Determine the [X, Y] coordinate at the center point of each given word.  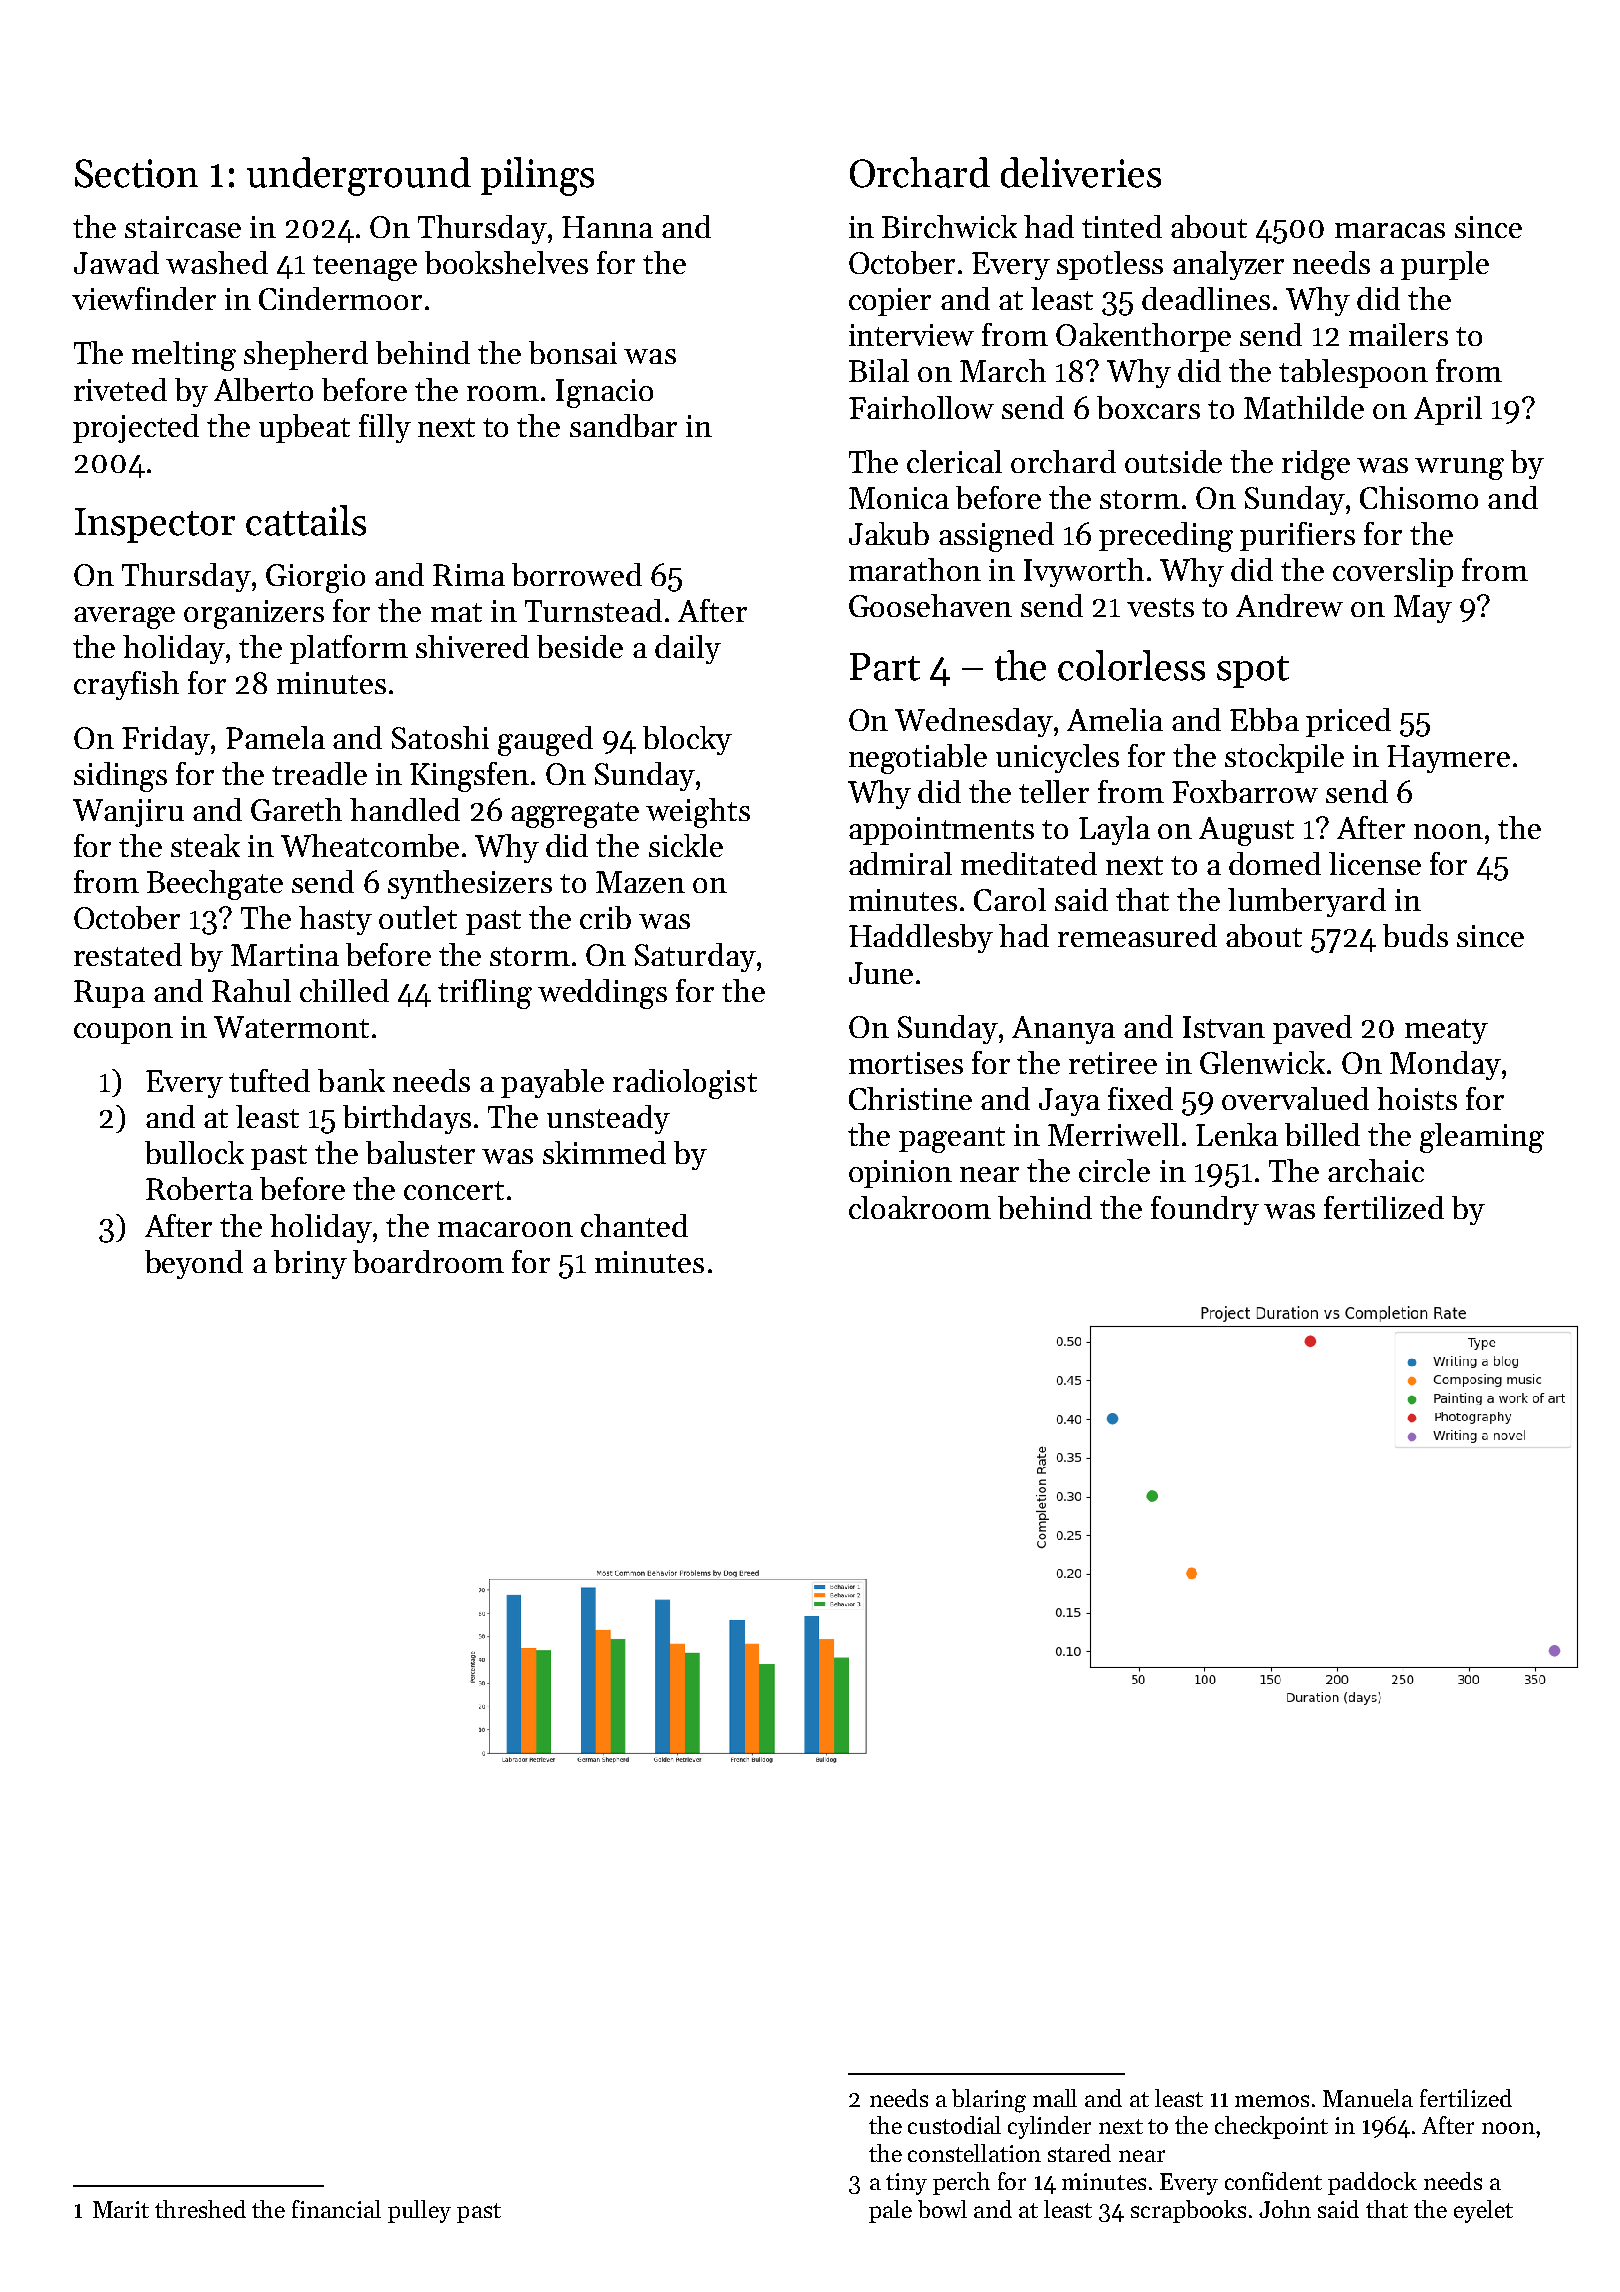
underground [359, 176]
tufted [269, 1080]
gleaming [1482, 1138]
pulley [419, 2211]
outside [1173, 461]
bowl [942, 2209]
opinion [900, 1174]
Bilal [879, 370]
